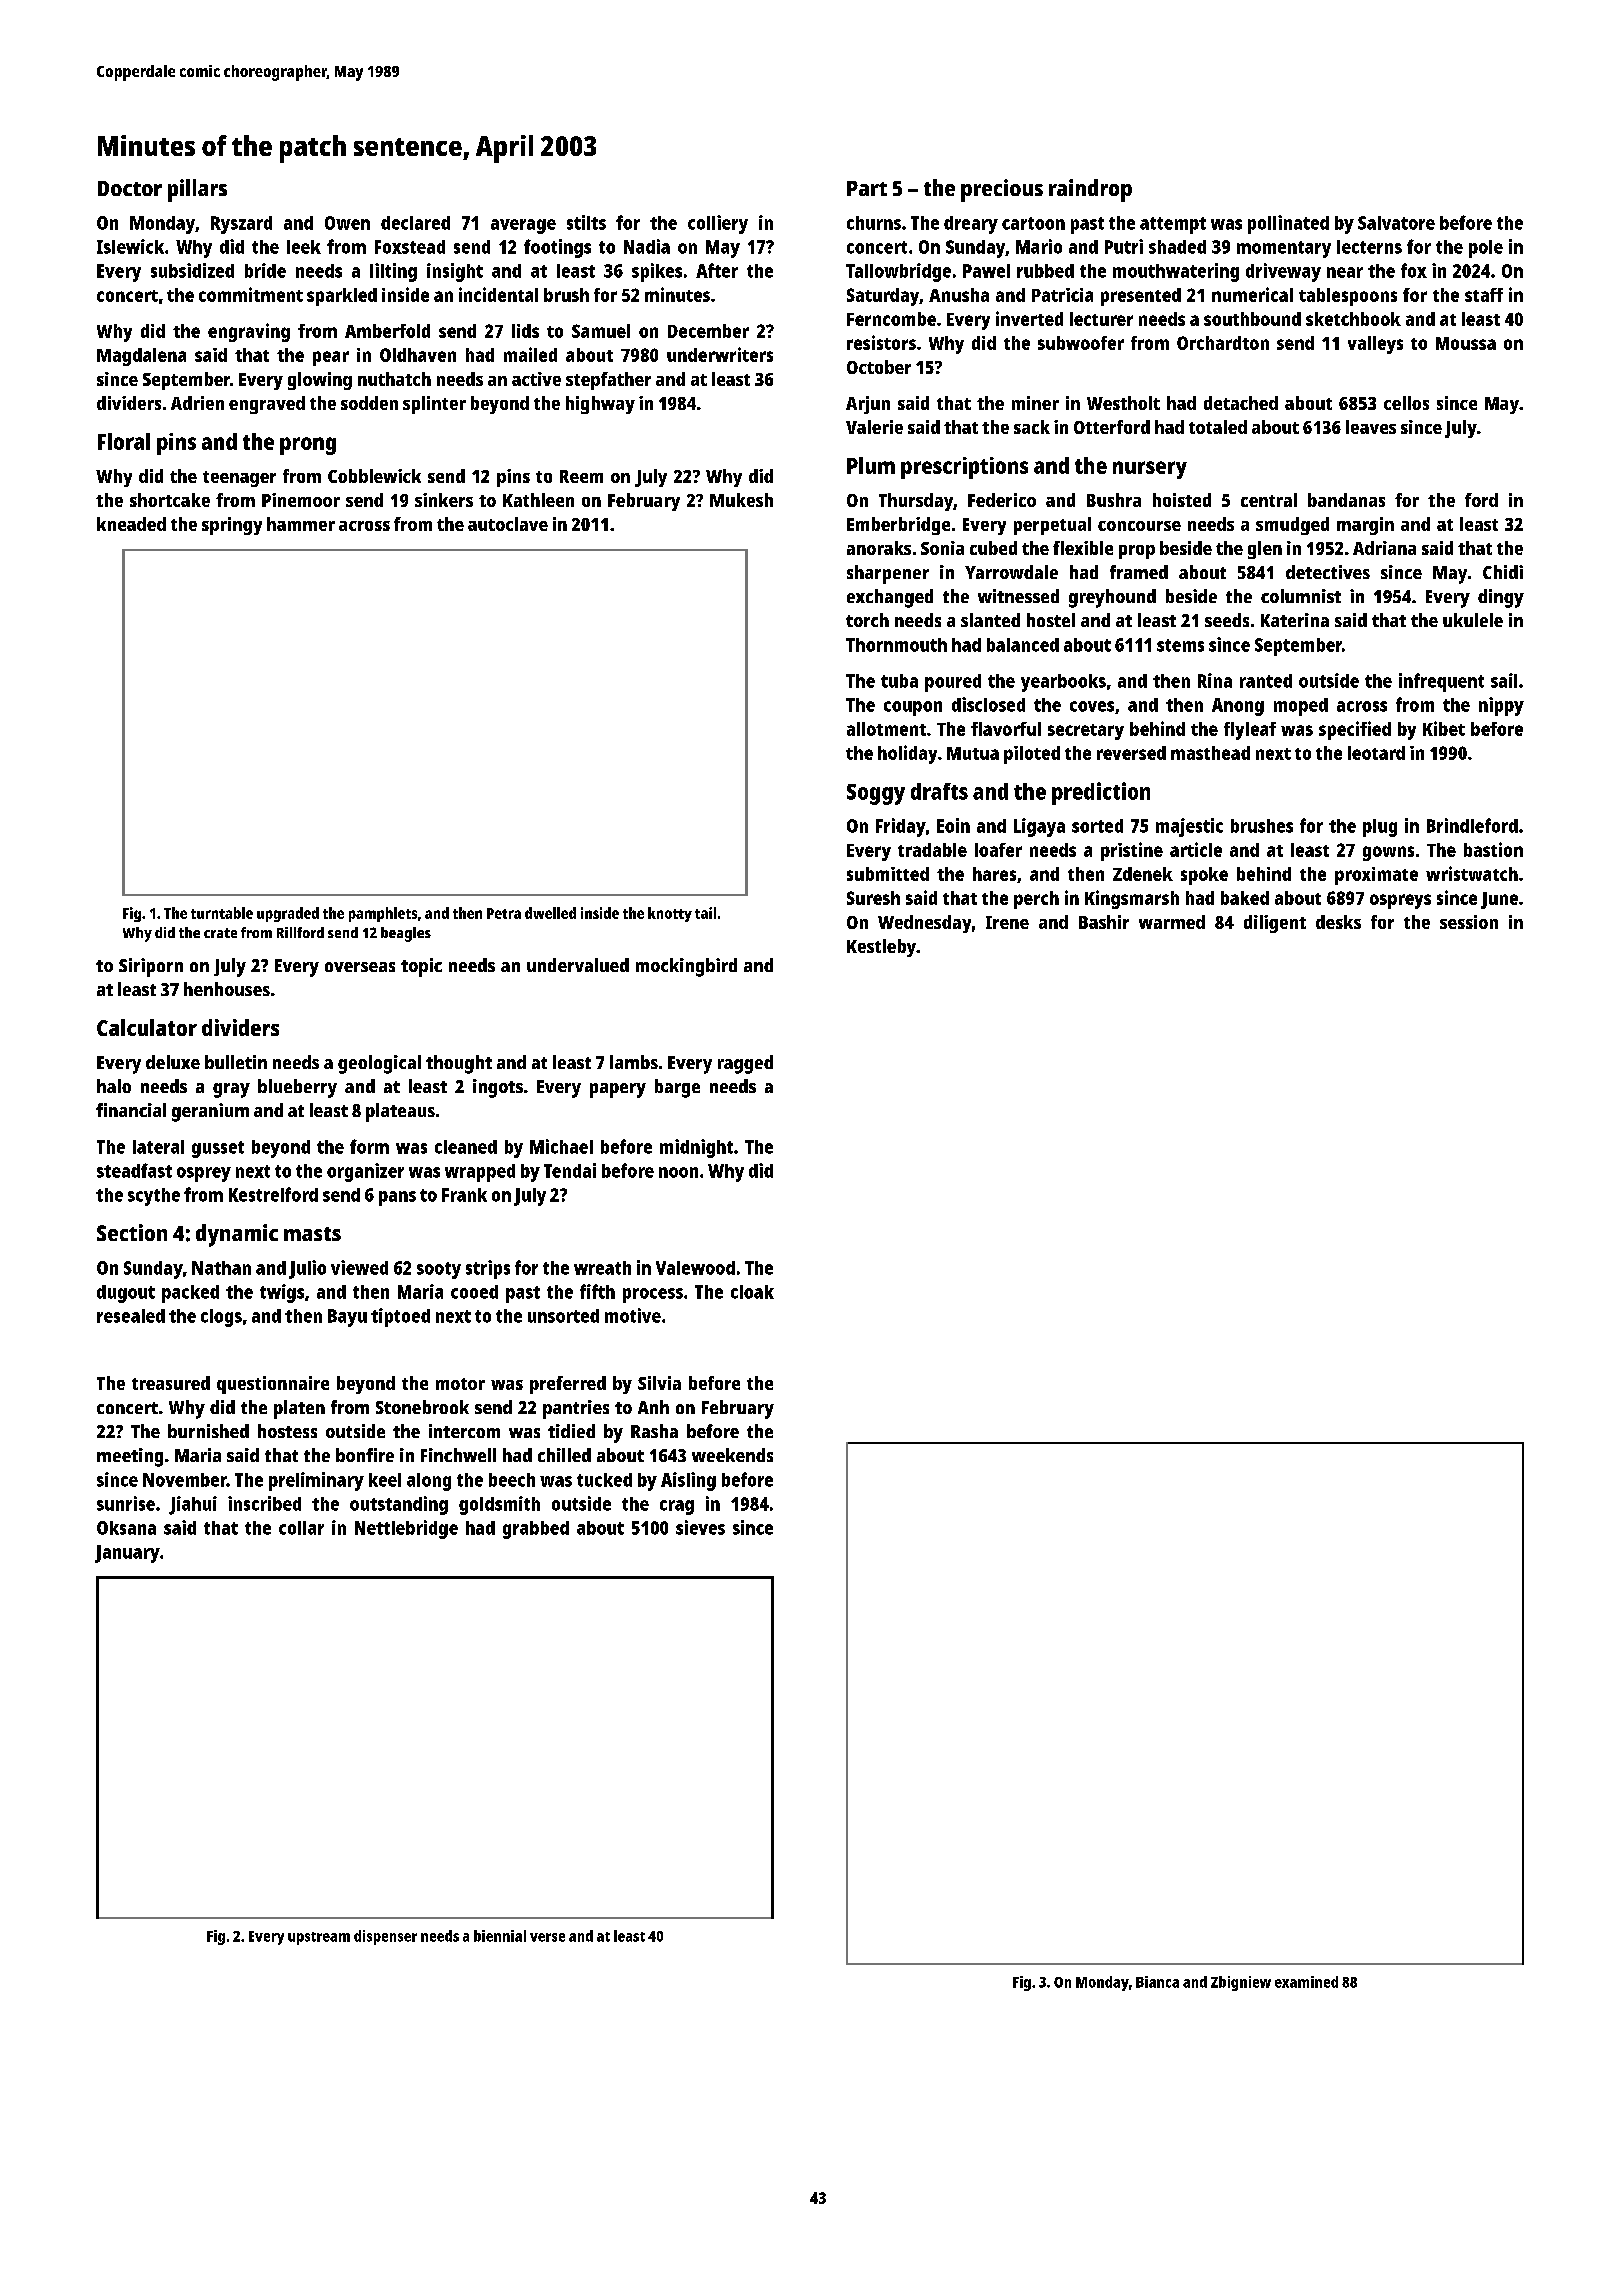 The width and height of the screenshot is (1620, 2292). What do you see at coordinates (901, 827) in the screenshot?
I see `Friday` at bounding box center [901, 827].
